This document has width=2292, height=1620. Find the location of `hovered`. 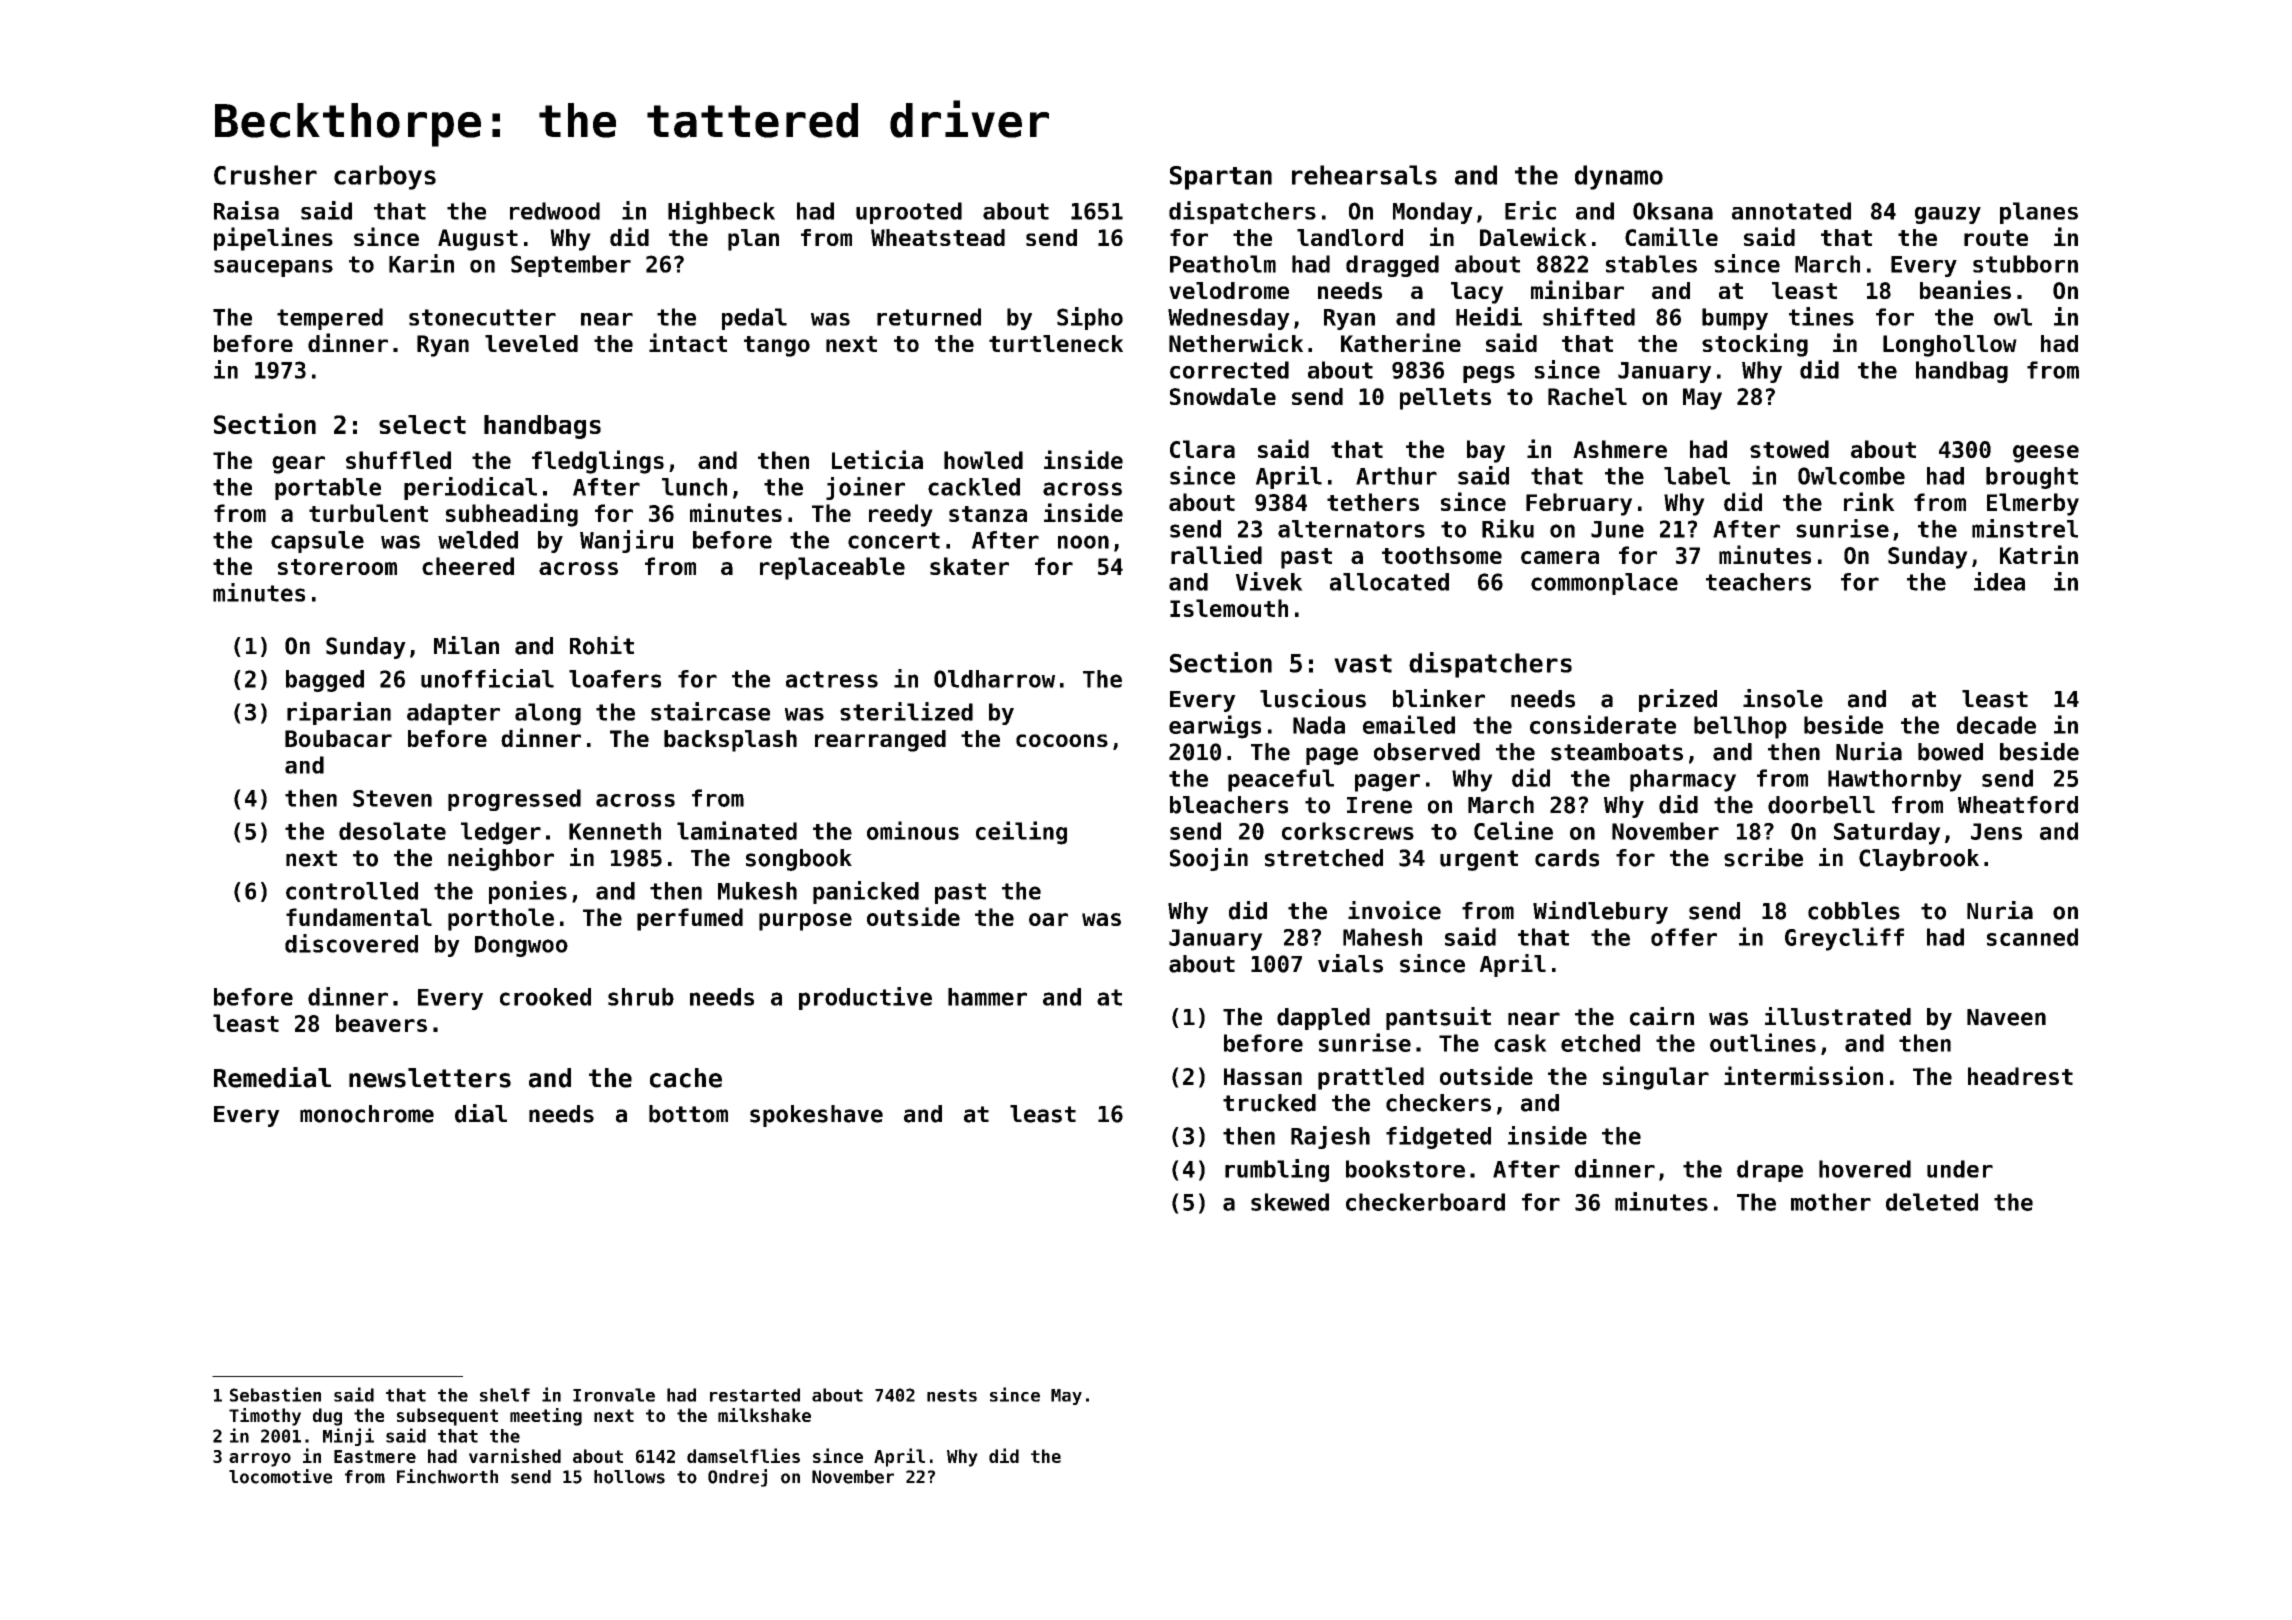

hovered is located at coordinates (1865, 1169).
